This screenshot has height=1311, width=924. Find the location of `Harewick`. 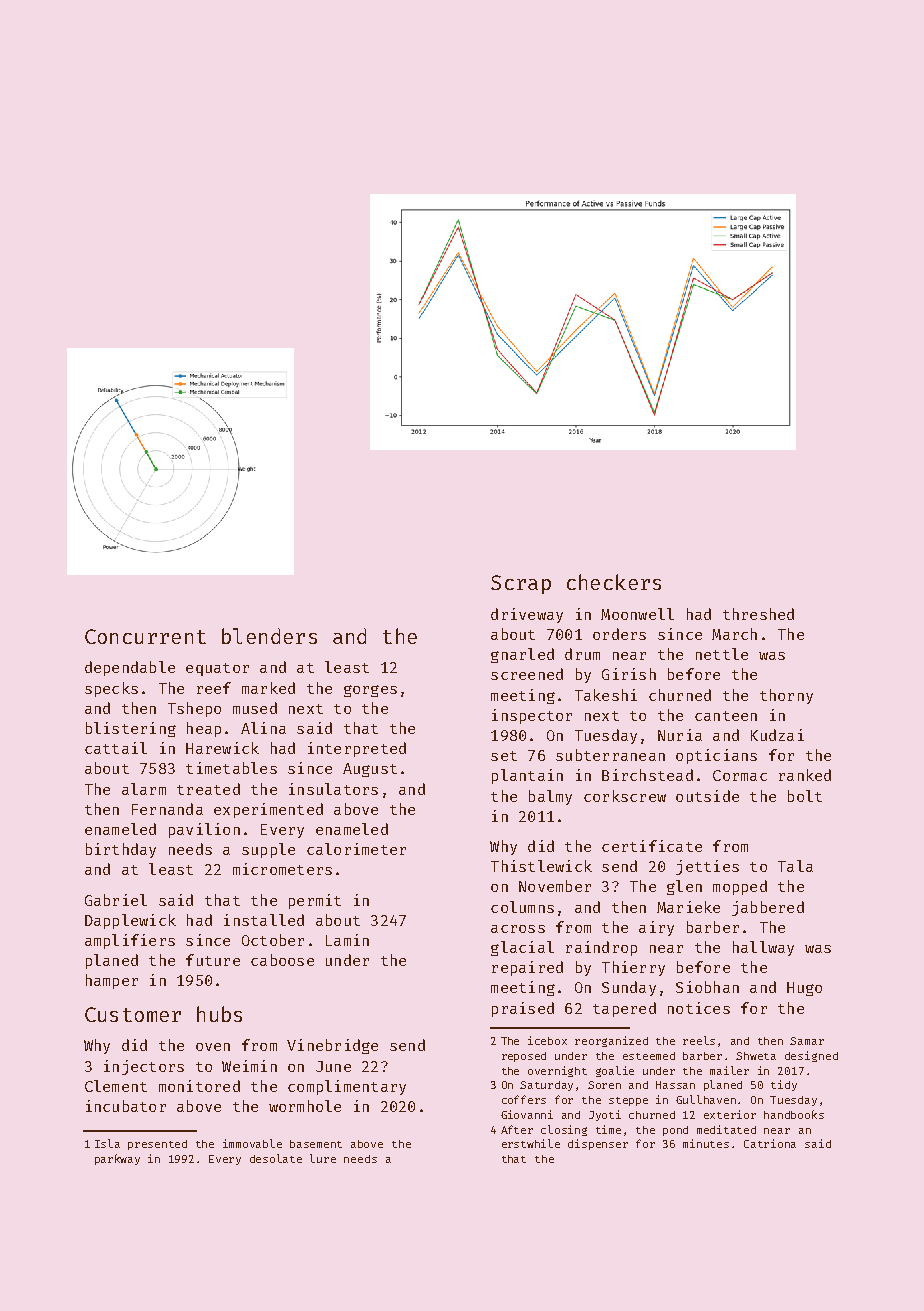

Harewick is located at coordinates (222, 748).
